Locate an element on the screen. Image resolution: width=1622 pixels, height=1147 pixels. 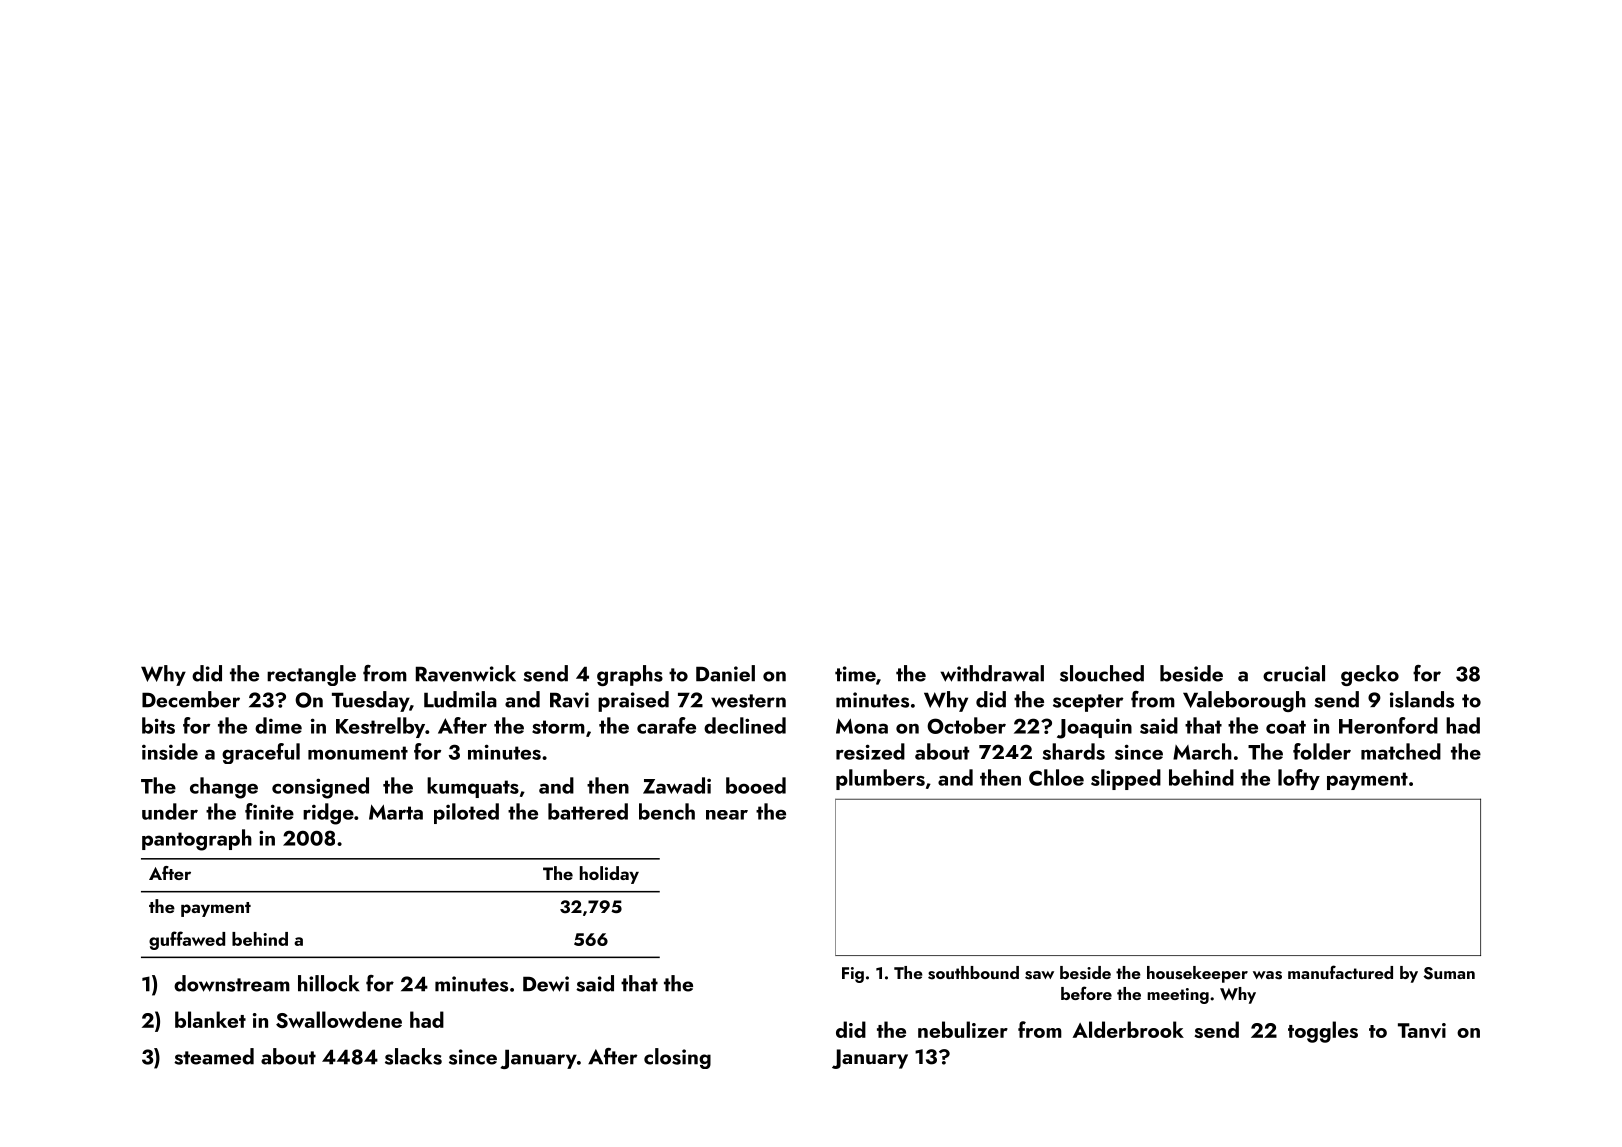
slacks is located at coordinates (413, 1056).
